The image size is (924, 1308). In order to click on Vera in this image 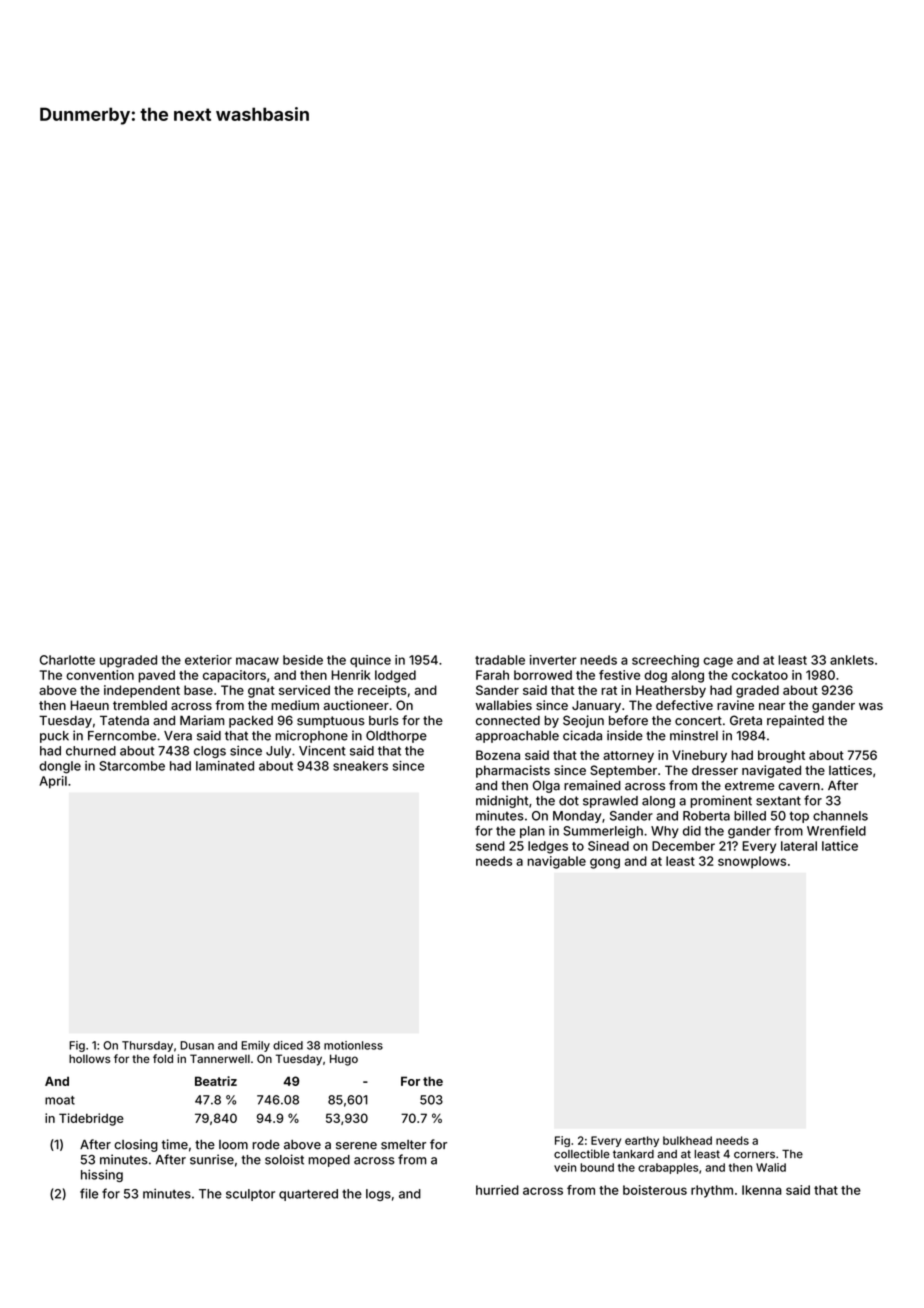, I will do `click(178, 736)`.
